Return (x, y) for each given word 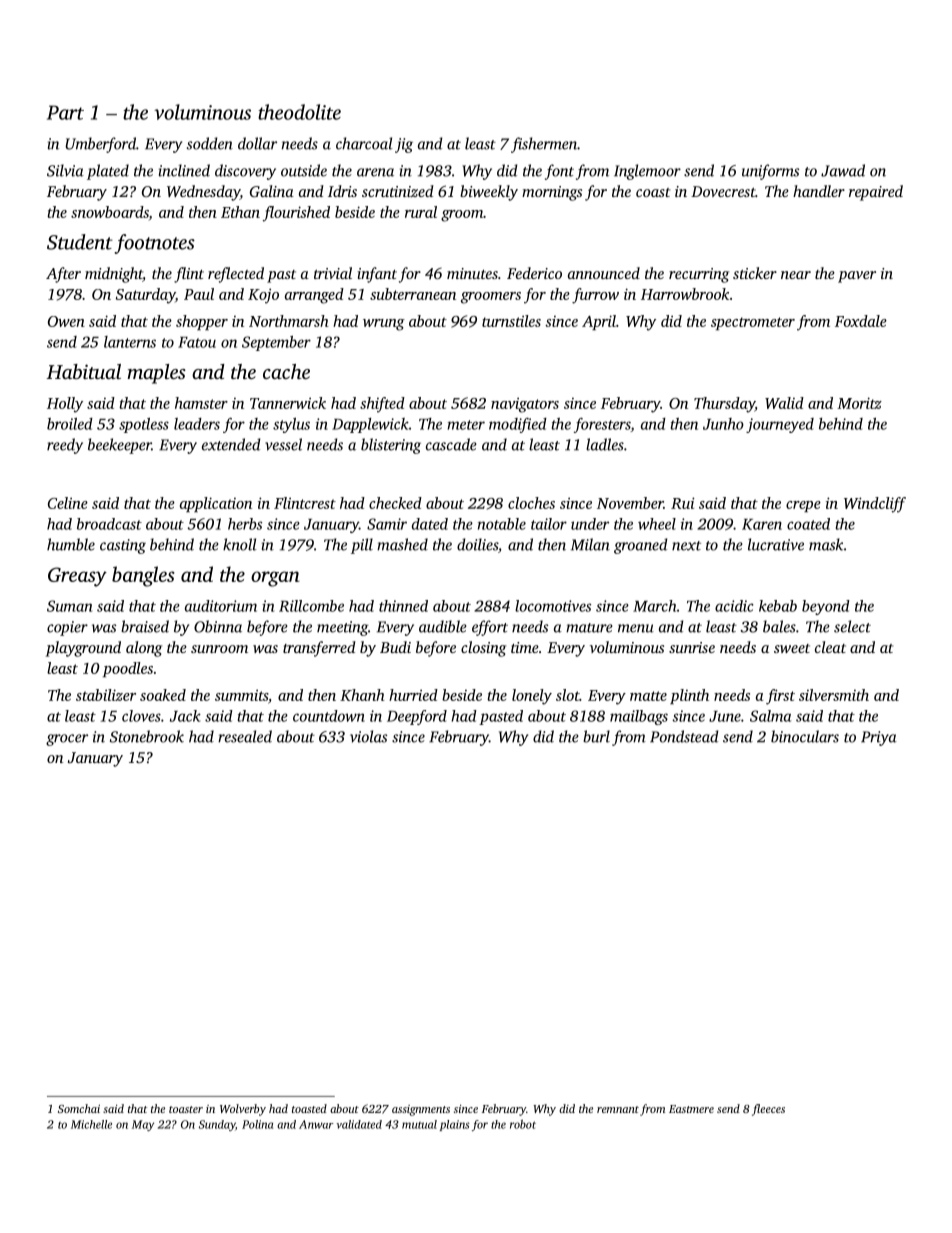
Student (80, 242)
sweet (792, 648)
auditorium (221, 606)
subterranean (413, 294)
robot (523, 1124)
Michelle (91, 1124)
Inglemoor (647, 172)
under (590, 524)
